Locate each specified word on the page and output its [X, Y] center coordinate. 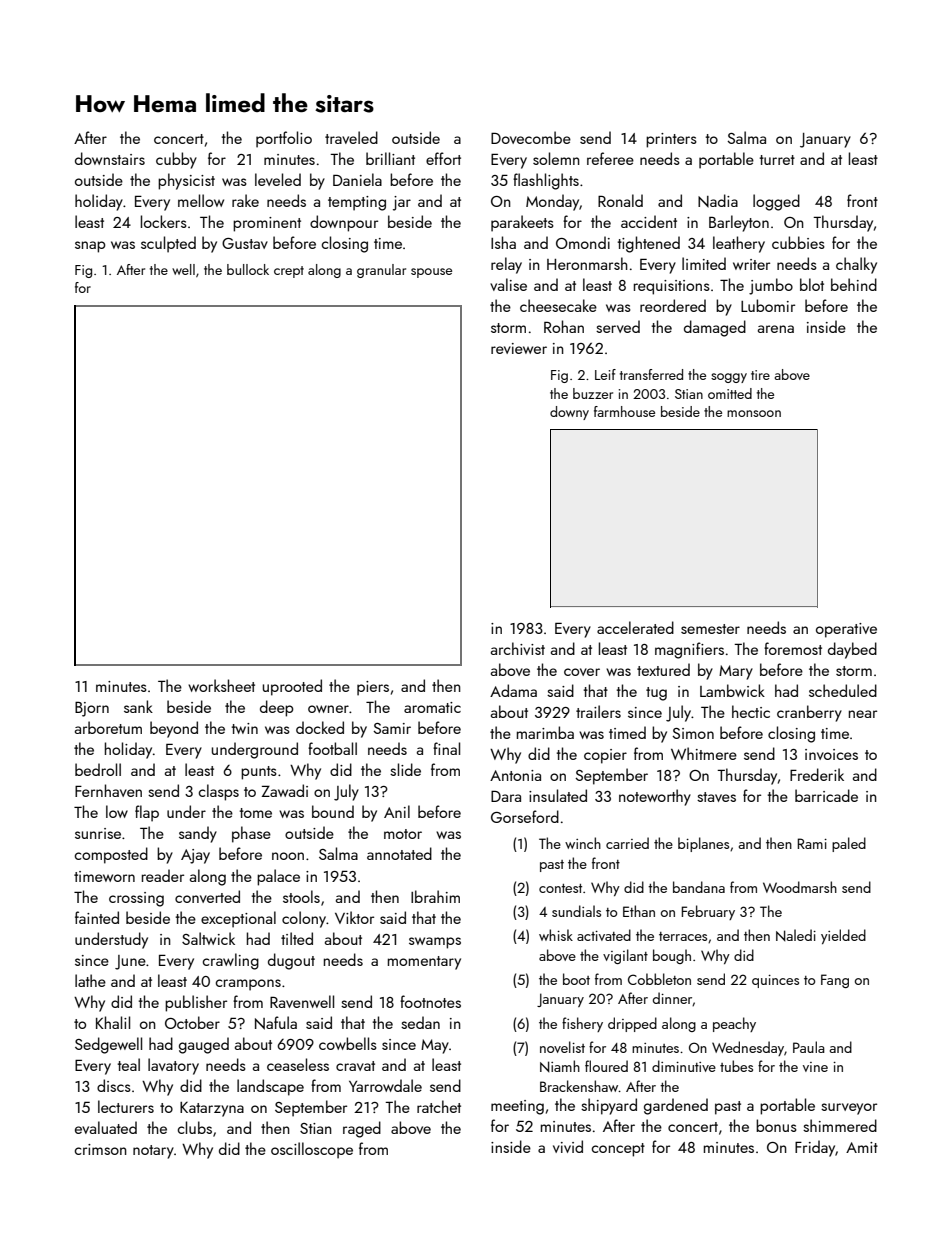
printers [671, 140]
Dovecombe [531, 137]
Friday [815, 1148]
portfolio [284, 139]
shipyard [609, 1106]
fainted [97, 917]
